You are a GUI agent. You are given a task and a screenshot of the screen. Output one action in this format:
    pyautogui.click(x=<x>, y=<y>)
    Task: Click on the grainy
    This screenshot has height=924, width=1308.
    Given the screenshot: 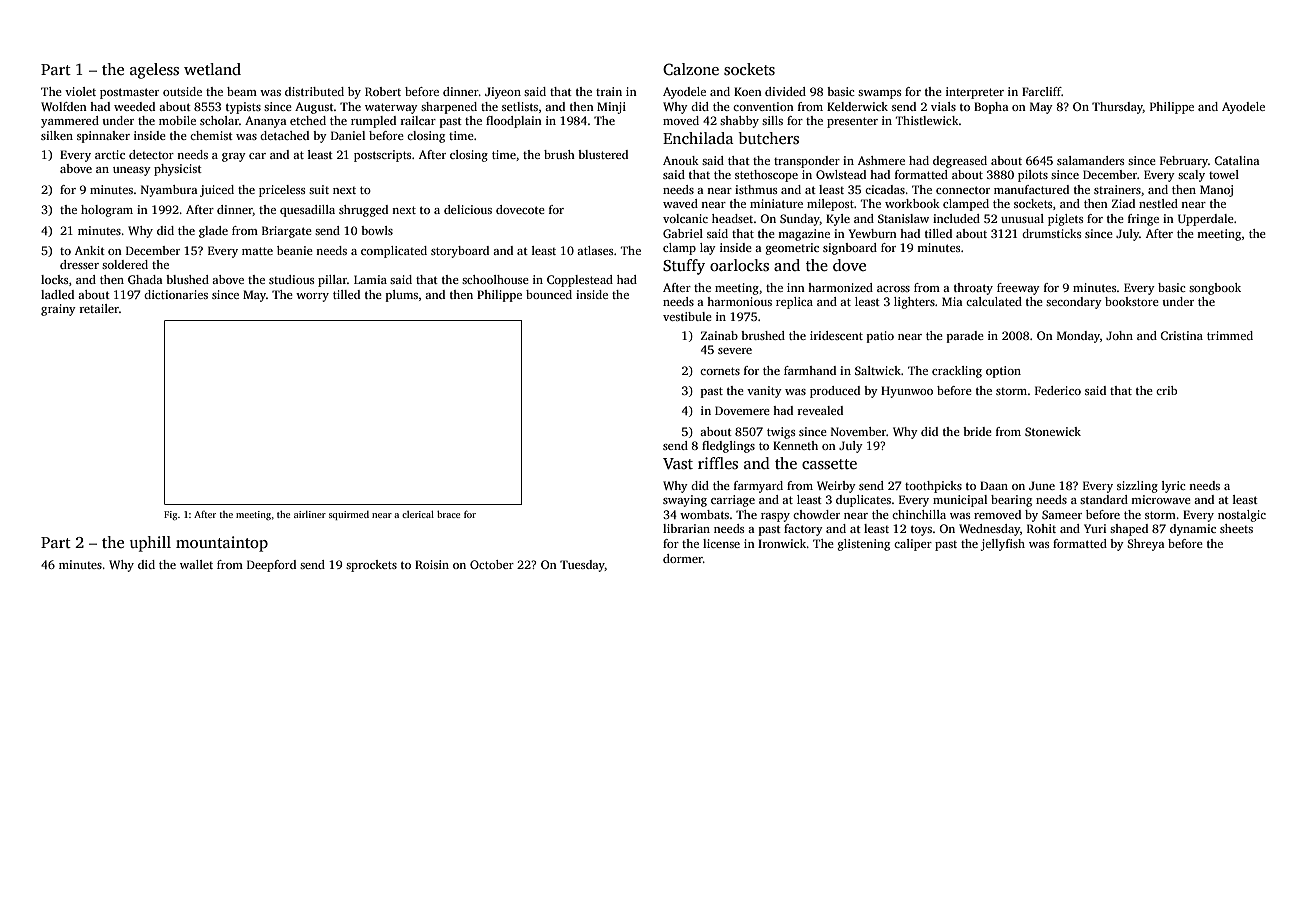 What is the action you would take?
    pyautogui.click(x=58, y=310)
